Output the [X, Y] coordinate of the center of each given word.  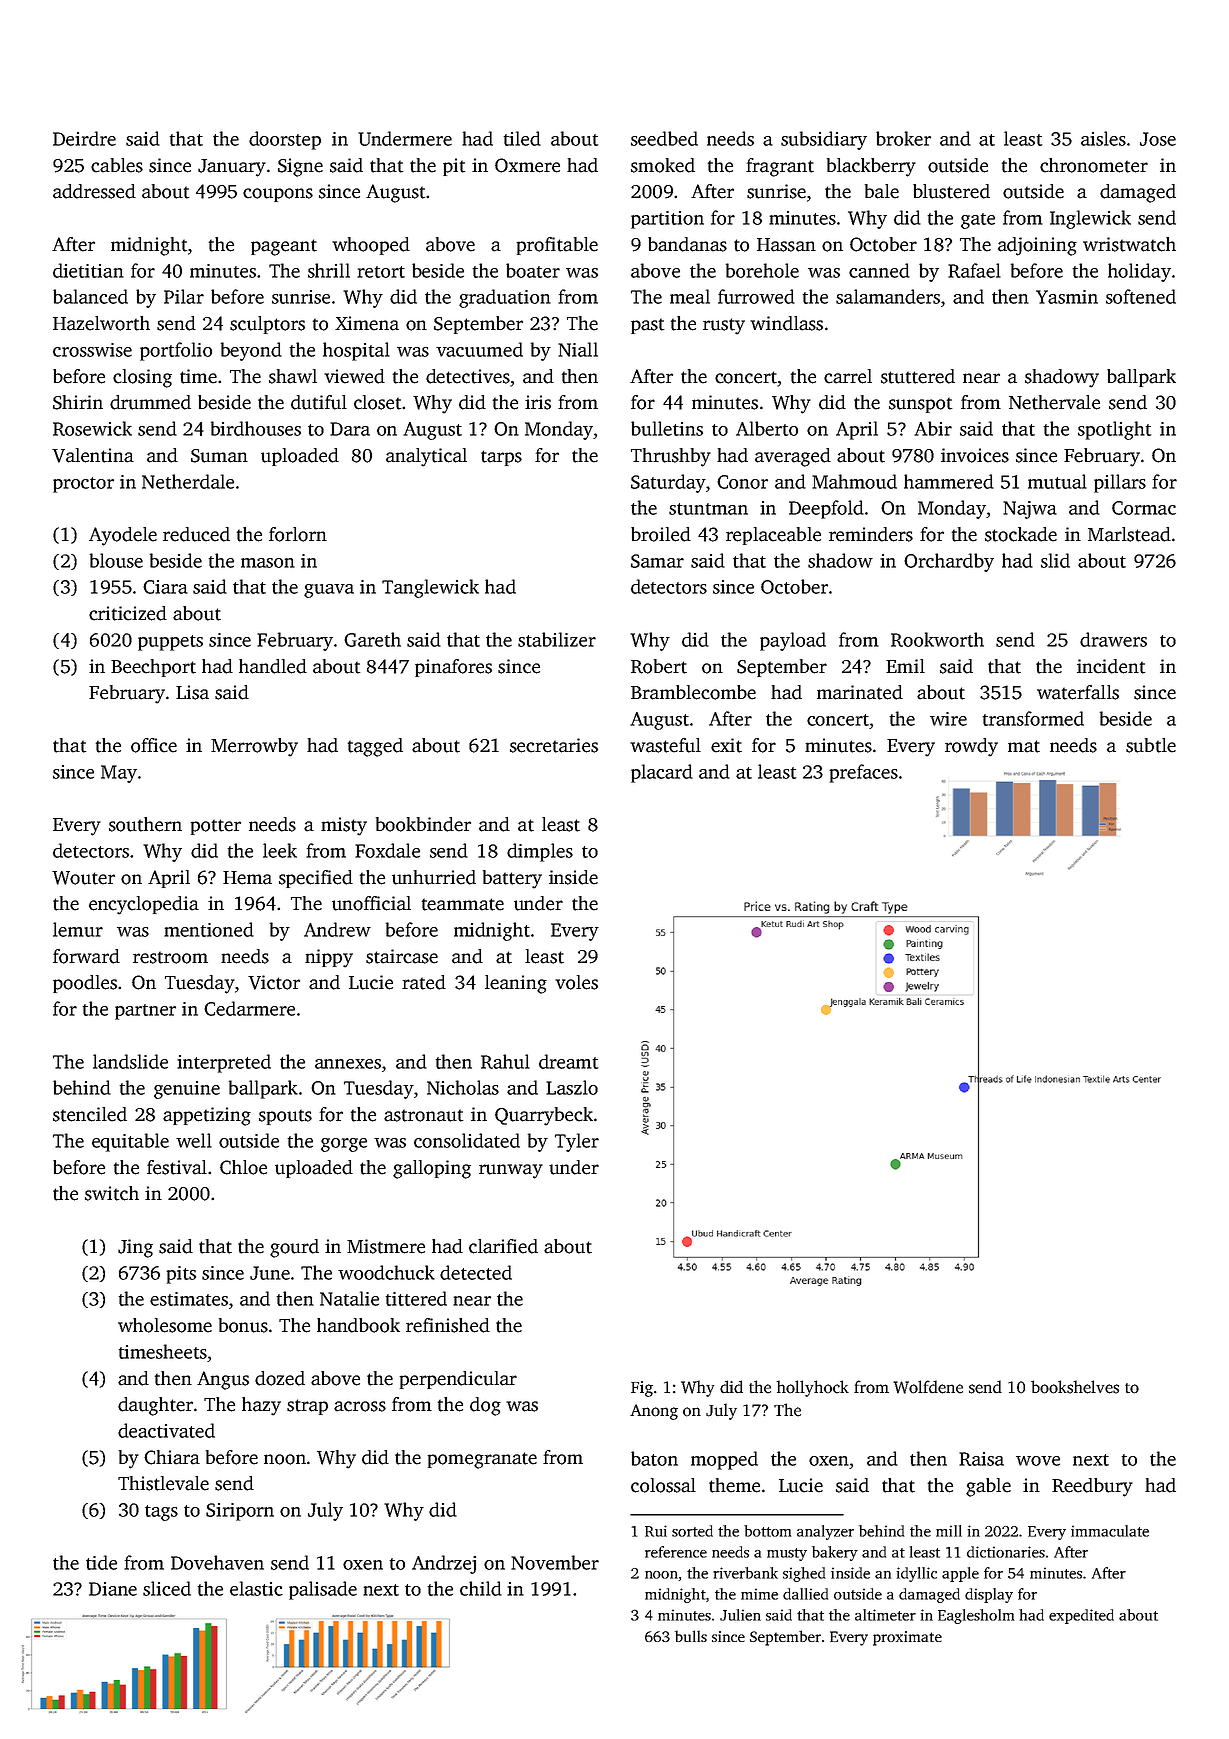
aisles [1103, 138]
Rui [656, 1531]
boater [533, 270]
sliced [167, 1588]
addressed [94, 191]
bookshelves [1075, 1387]
